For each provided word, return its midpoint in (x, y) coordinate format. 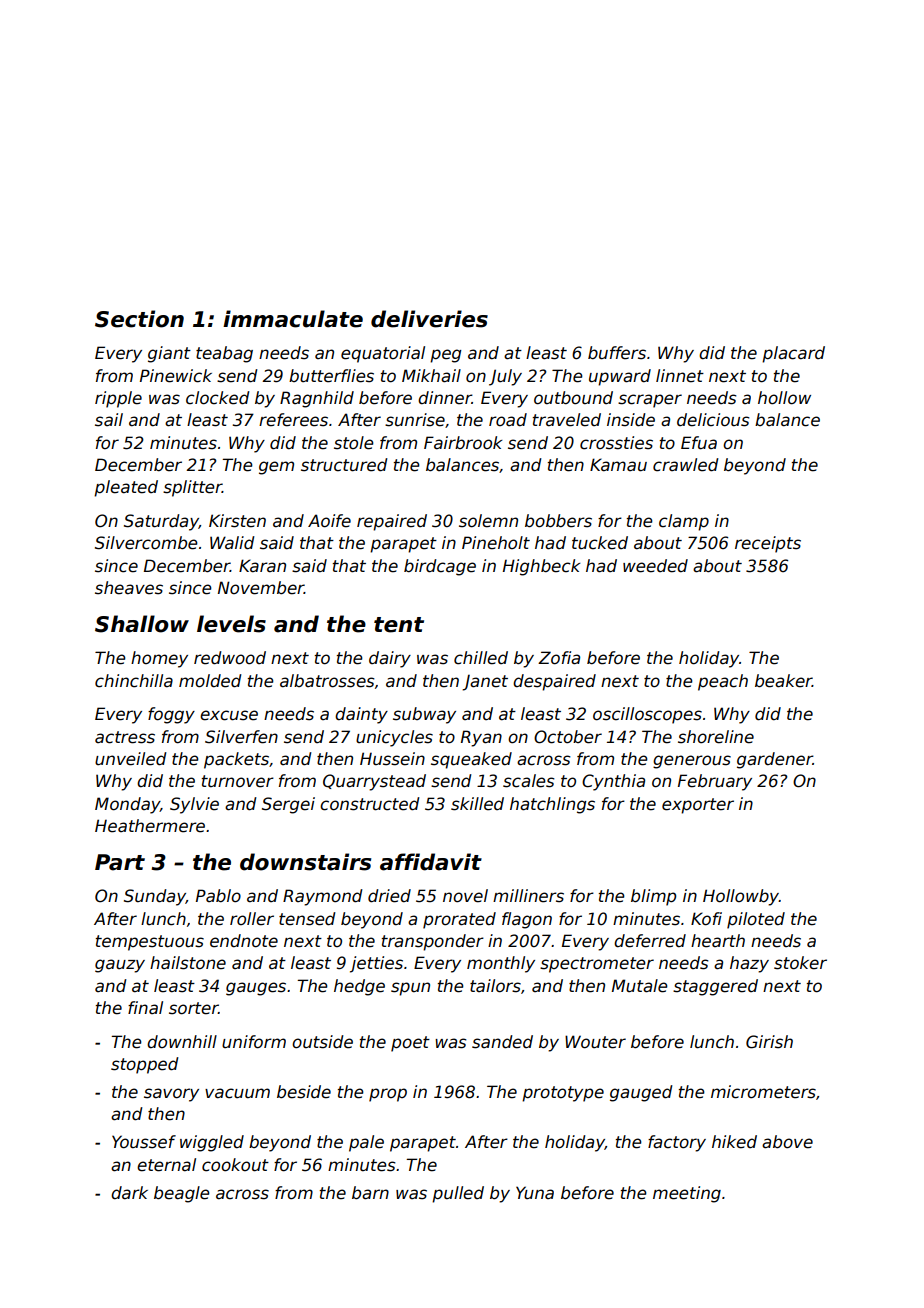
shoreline (716, 737)
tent (399, 625)
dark (129, 1193)
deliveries (429, 319)
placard (793, 354)
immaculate (293, 319)
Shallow (142, 624)
